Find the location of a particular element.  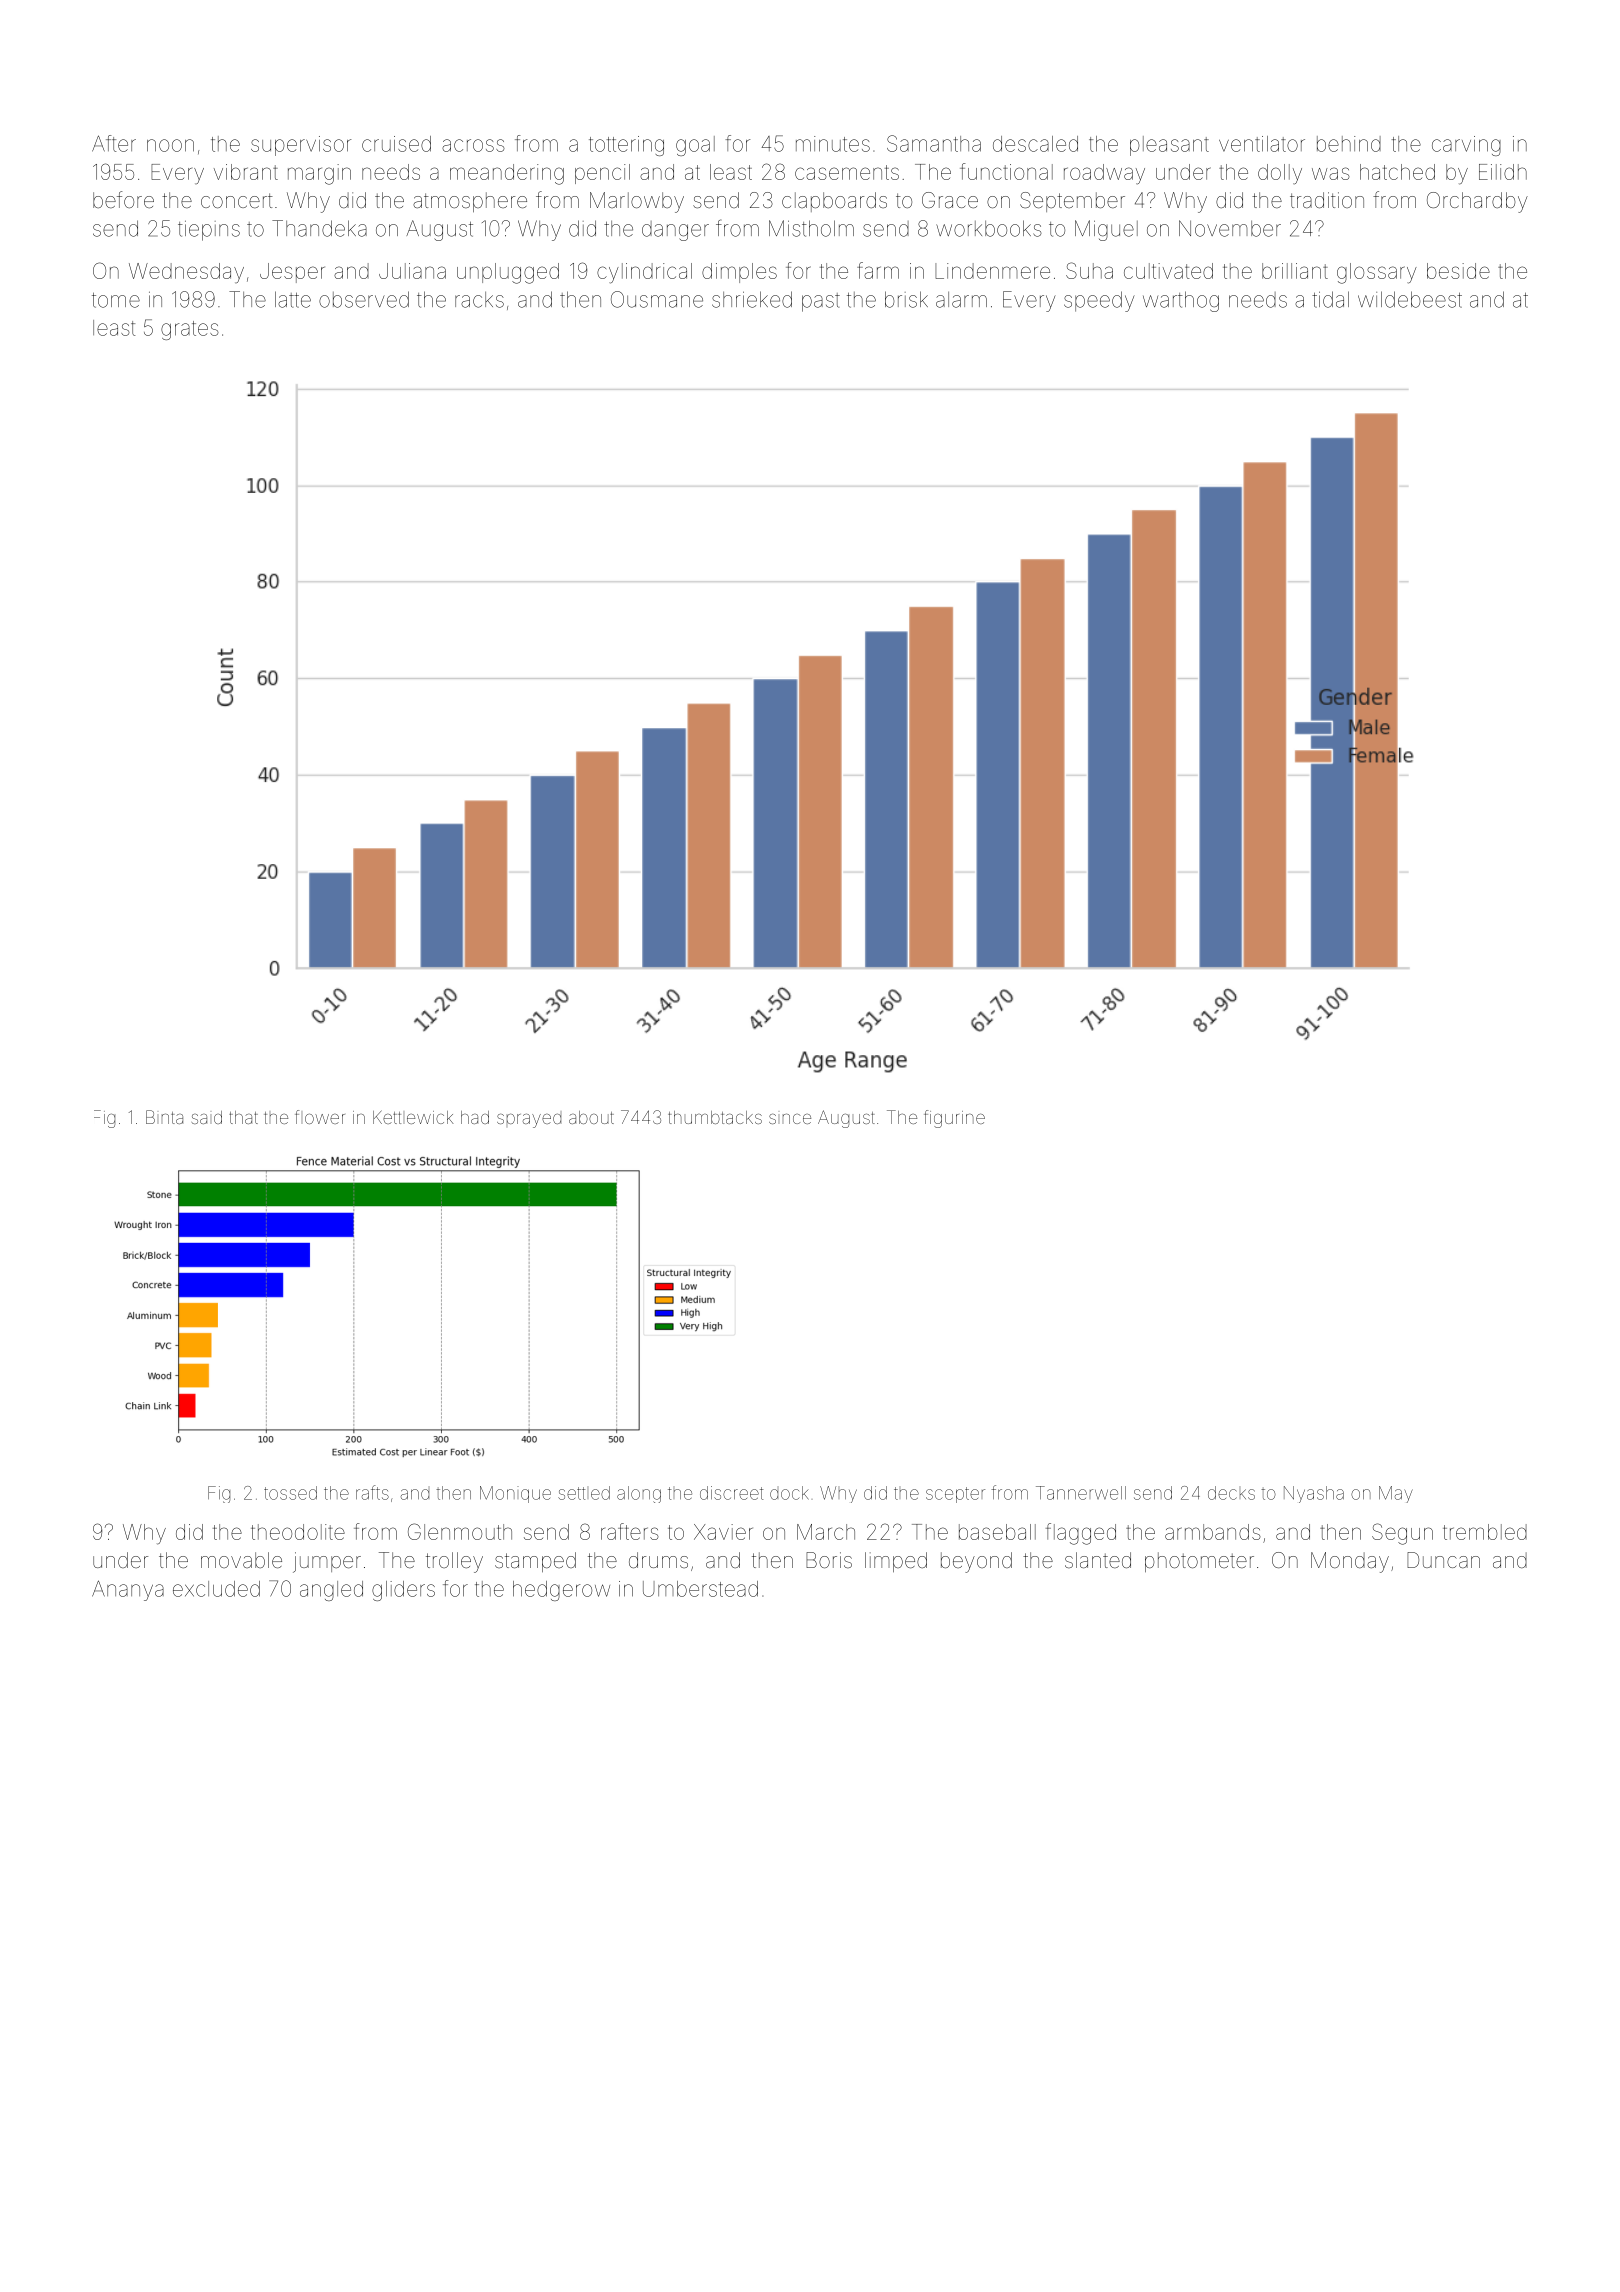

tottering is located at coordinates (626, 146).
